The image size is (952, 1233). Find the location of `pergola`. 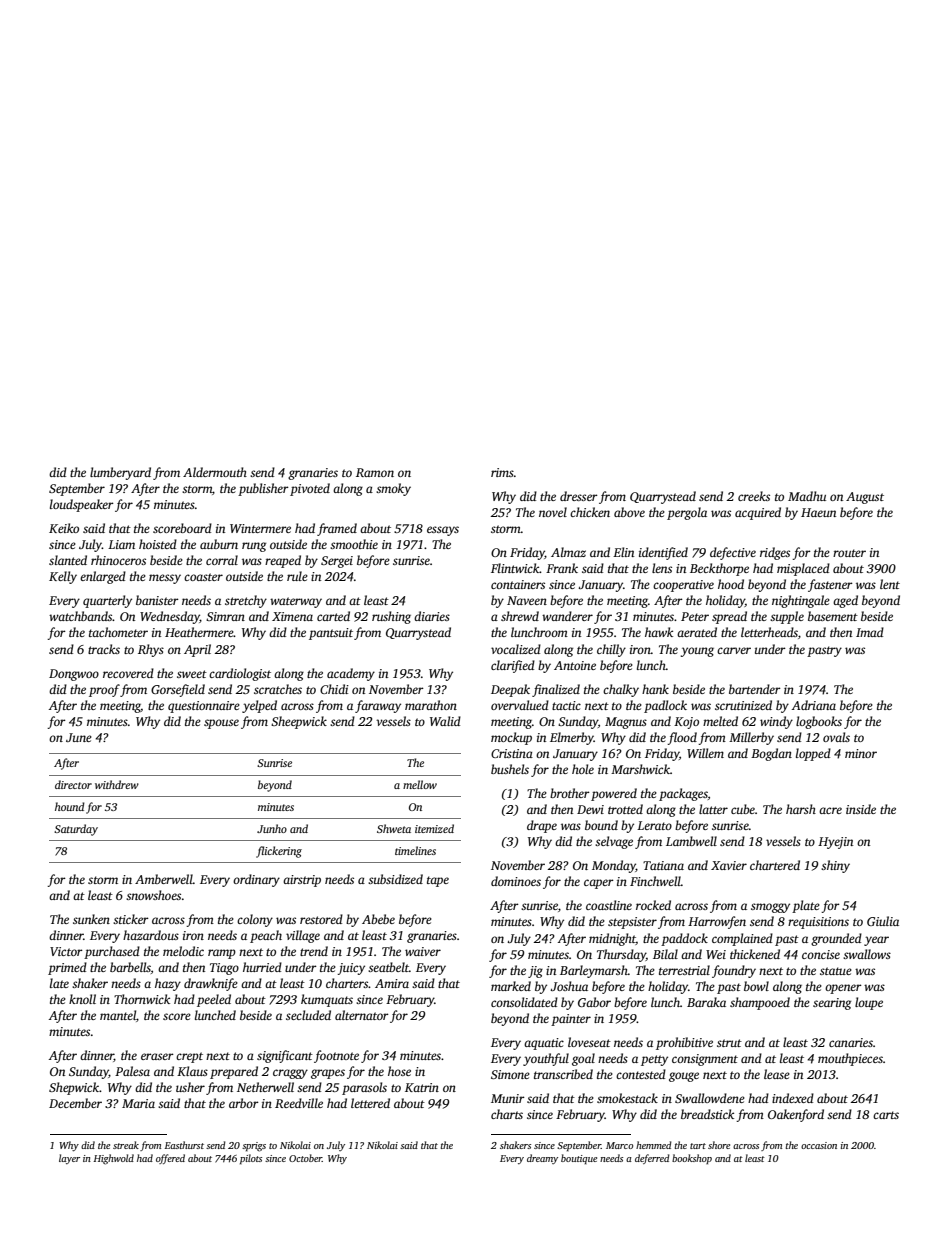

pergola is located at coordinates (687, 513).
